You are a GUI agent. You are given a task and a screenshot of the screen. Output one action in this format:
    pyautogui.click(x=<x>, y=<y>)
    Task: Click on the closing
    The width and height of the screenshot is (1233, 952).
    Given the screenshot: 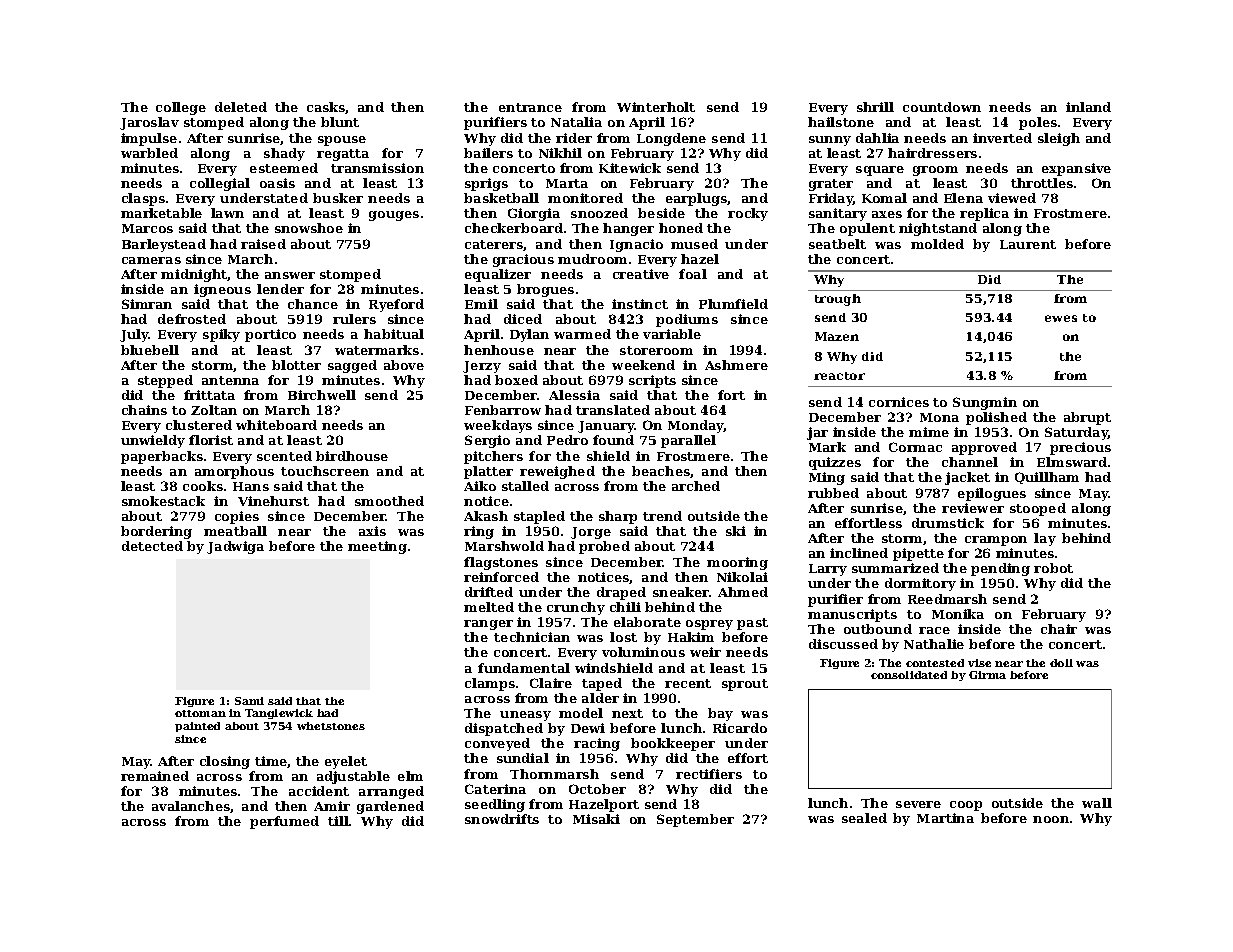 What is the action you would take?
    pyautogui.click(x=225, y=762)
